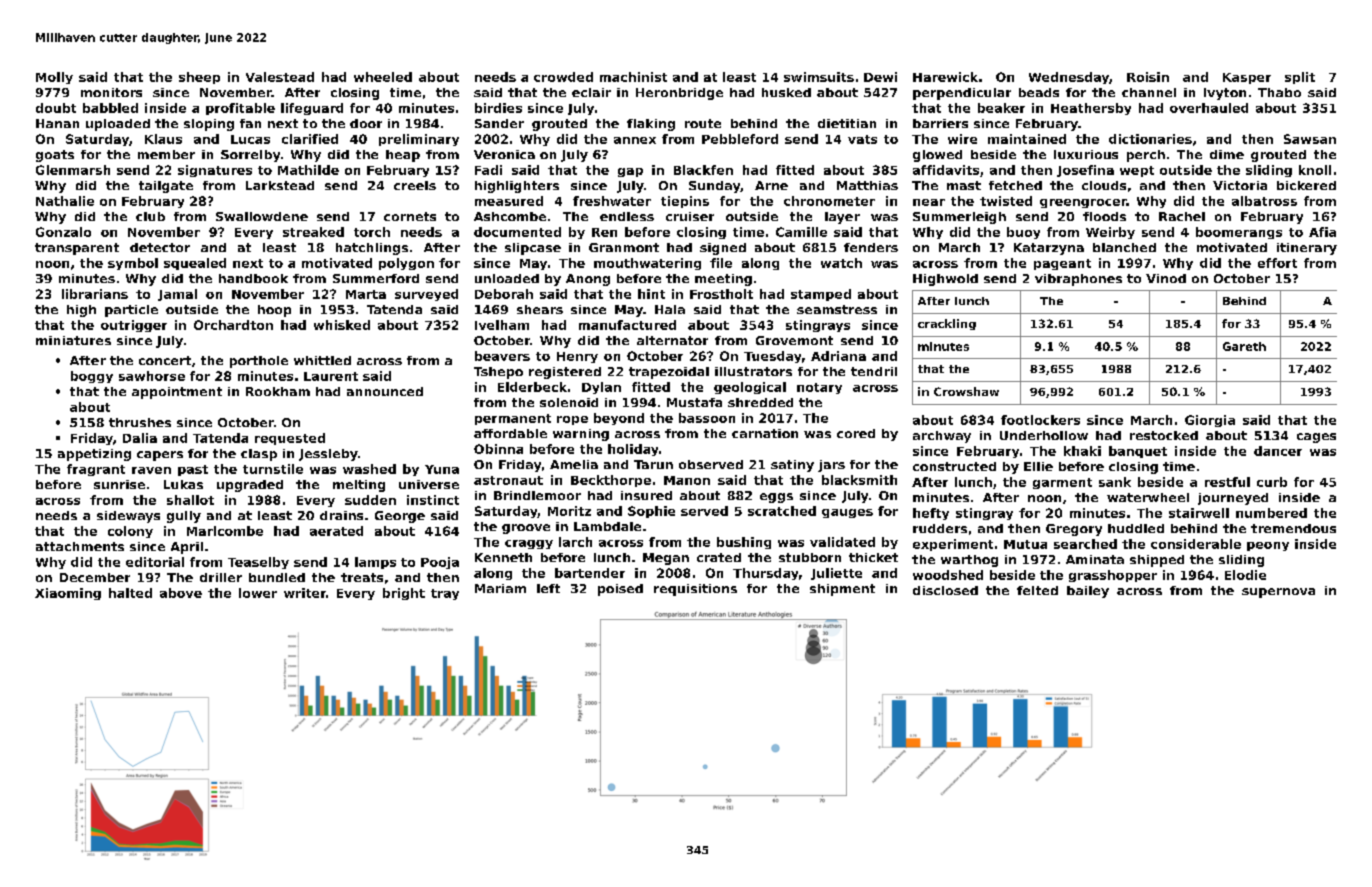 This image has width=1372, height=887. I want to click on gauges, so click(847, 513).
